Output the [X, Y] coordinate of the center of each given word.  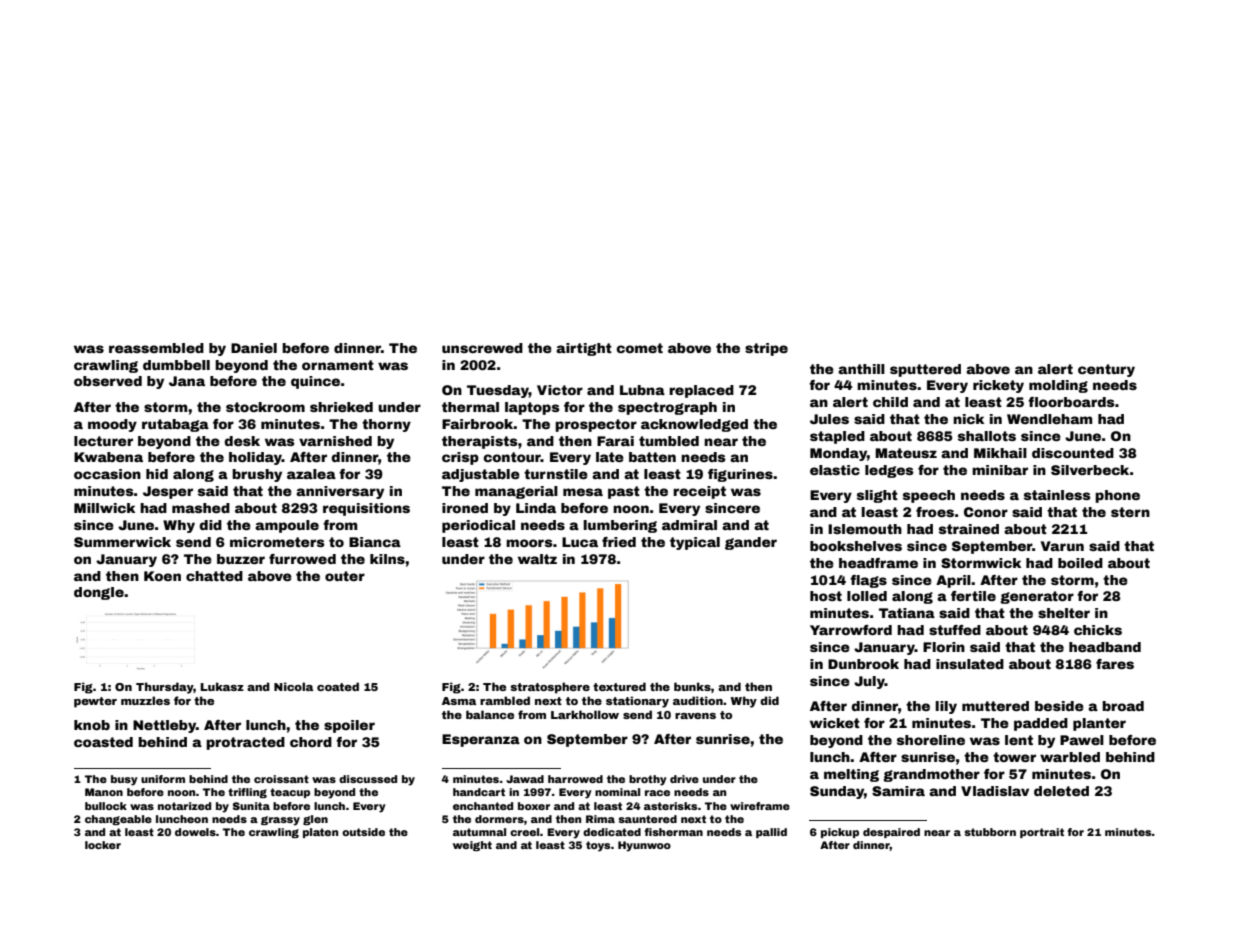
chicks [1098, 630]
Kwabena [108, 457]
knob [92, 725]
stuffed [955, 630]
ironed [465, 508]
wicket [835, 723]
